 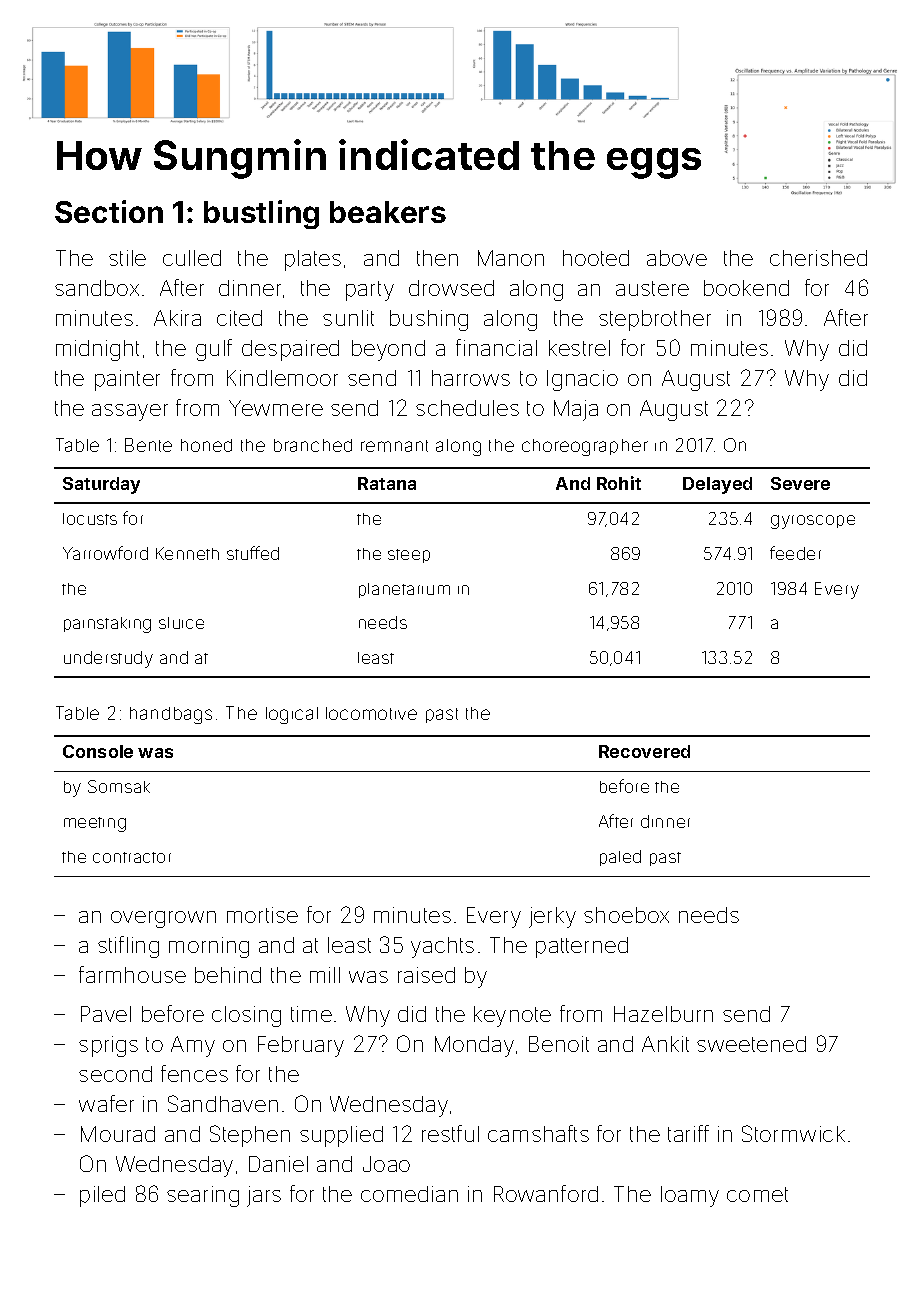 I want to click on Ignacio, so click(x=582, y=380).
